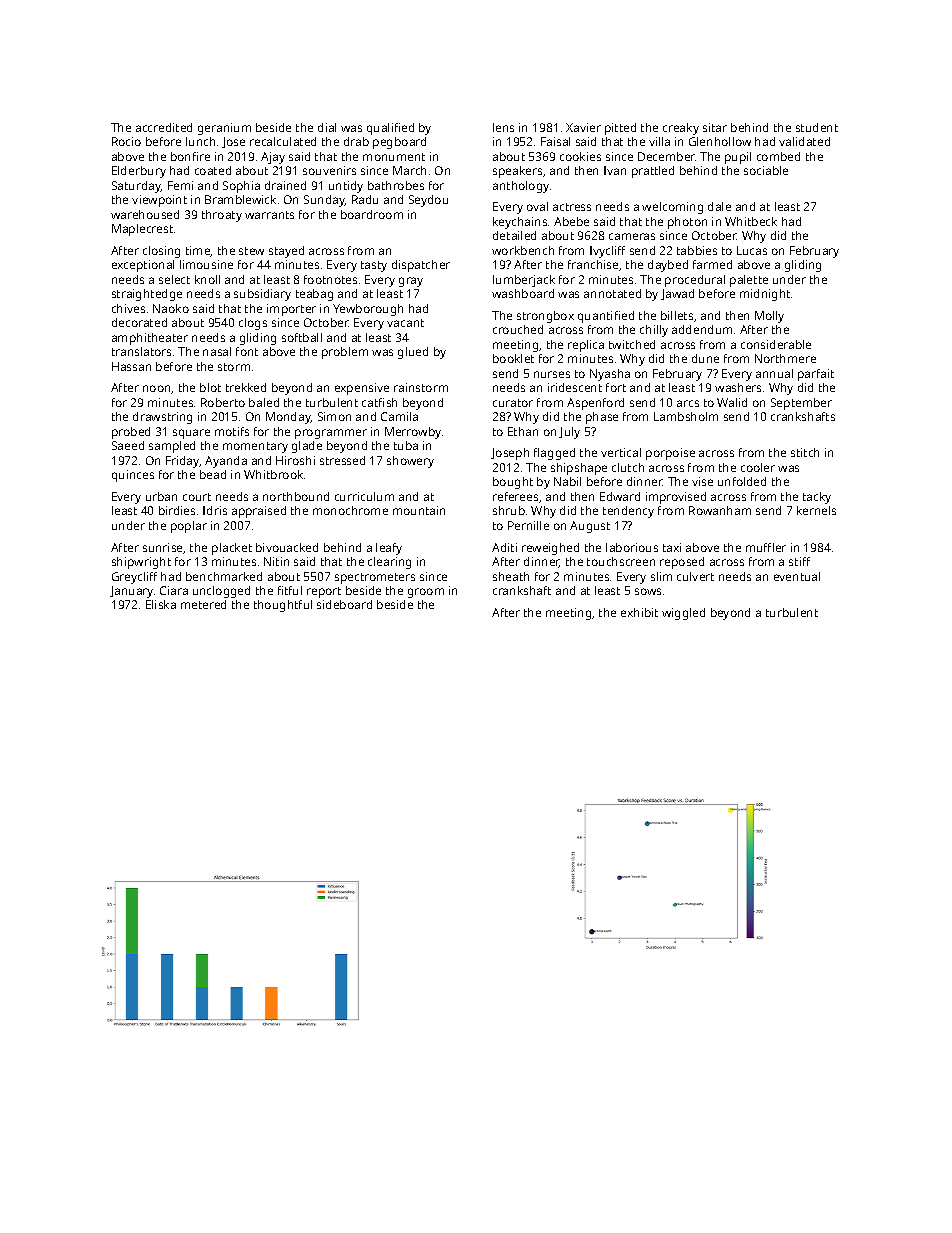 This page has height=1233, width=952. I want to click on dune, so click(705, 358).
